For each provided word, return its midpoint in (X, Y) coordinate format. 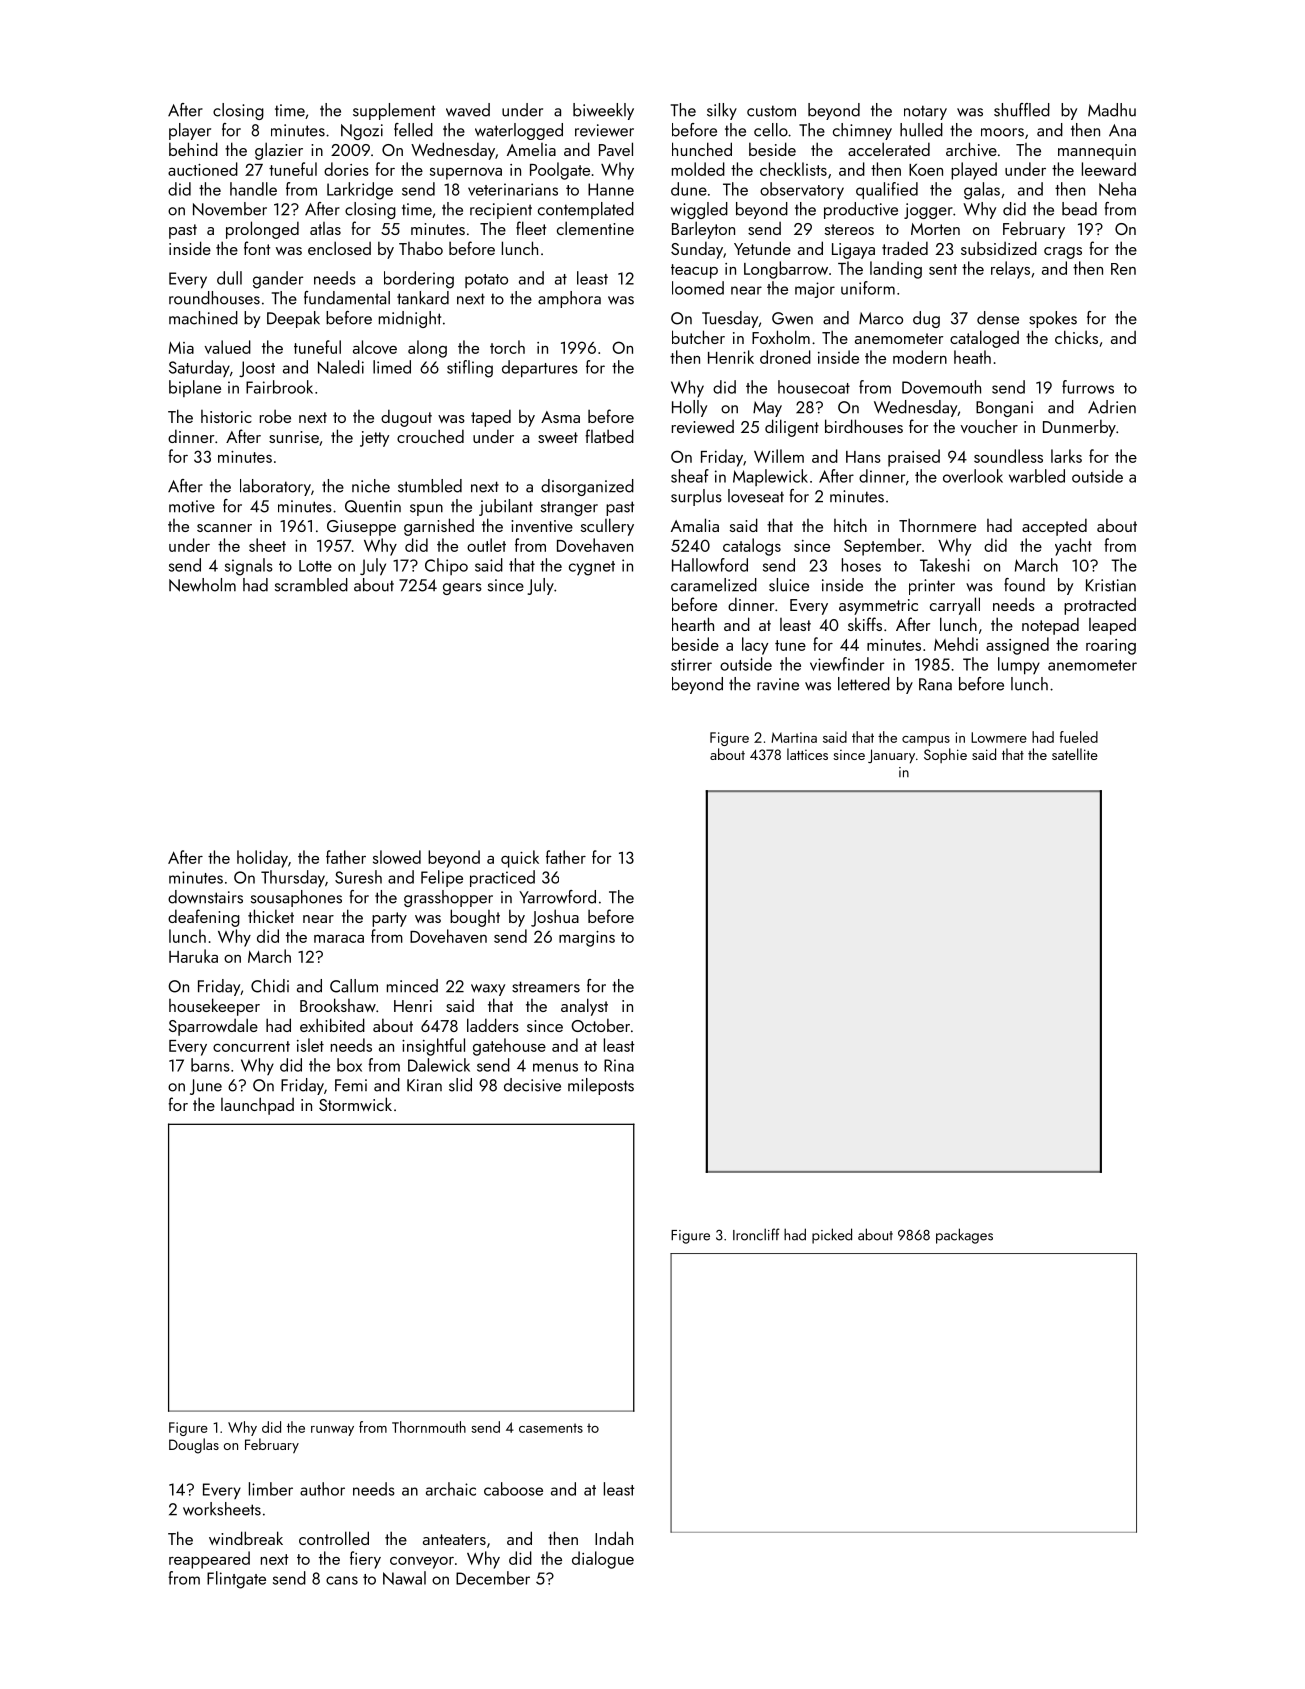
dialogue (603, 1560)
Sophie (945, 755)
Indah (614, 1538)
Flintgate (236, 1580)
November (230, 209)
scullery (607, 527)
